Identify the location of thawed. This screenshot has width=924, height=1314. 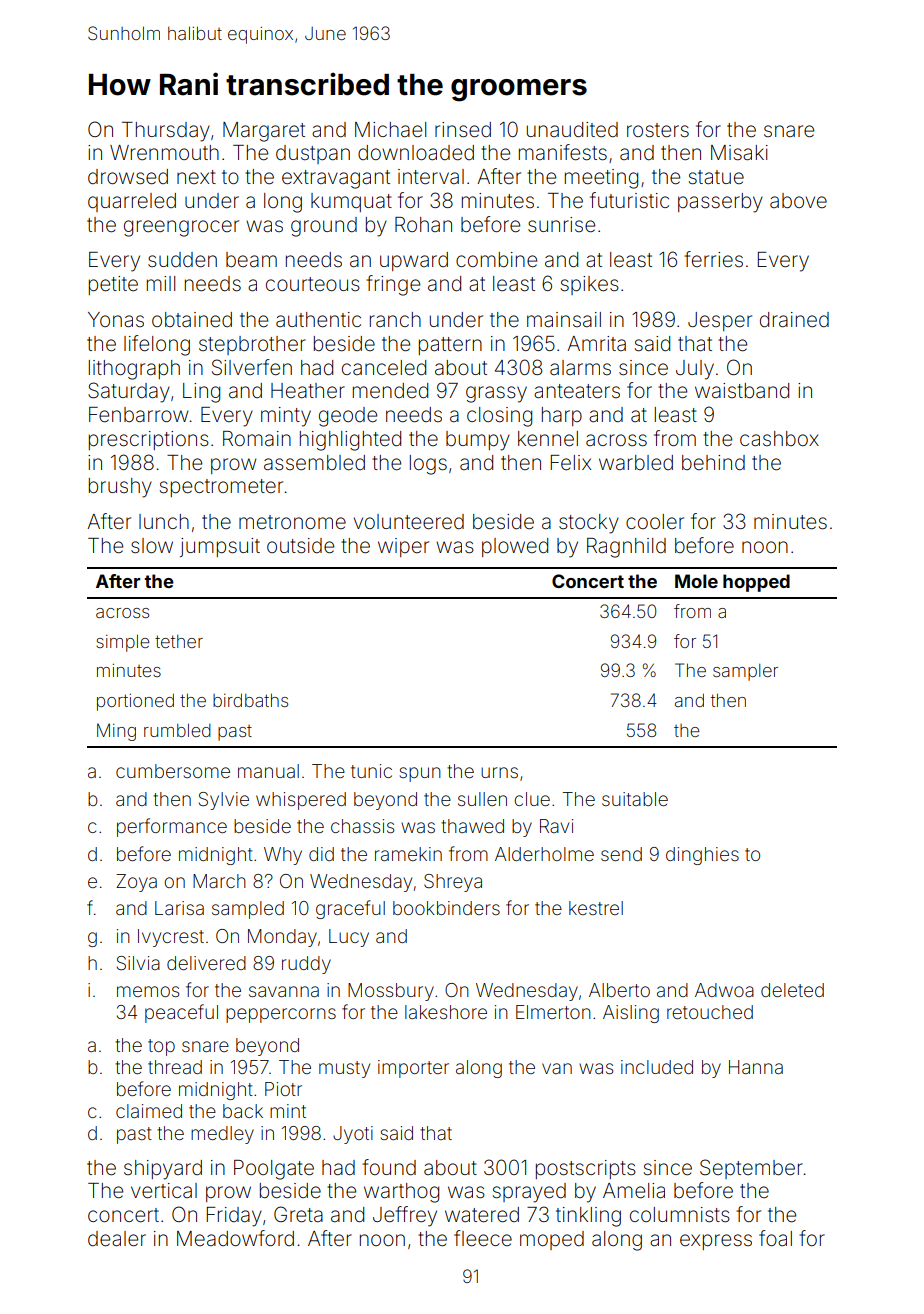
(472, 826).
